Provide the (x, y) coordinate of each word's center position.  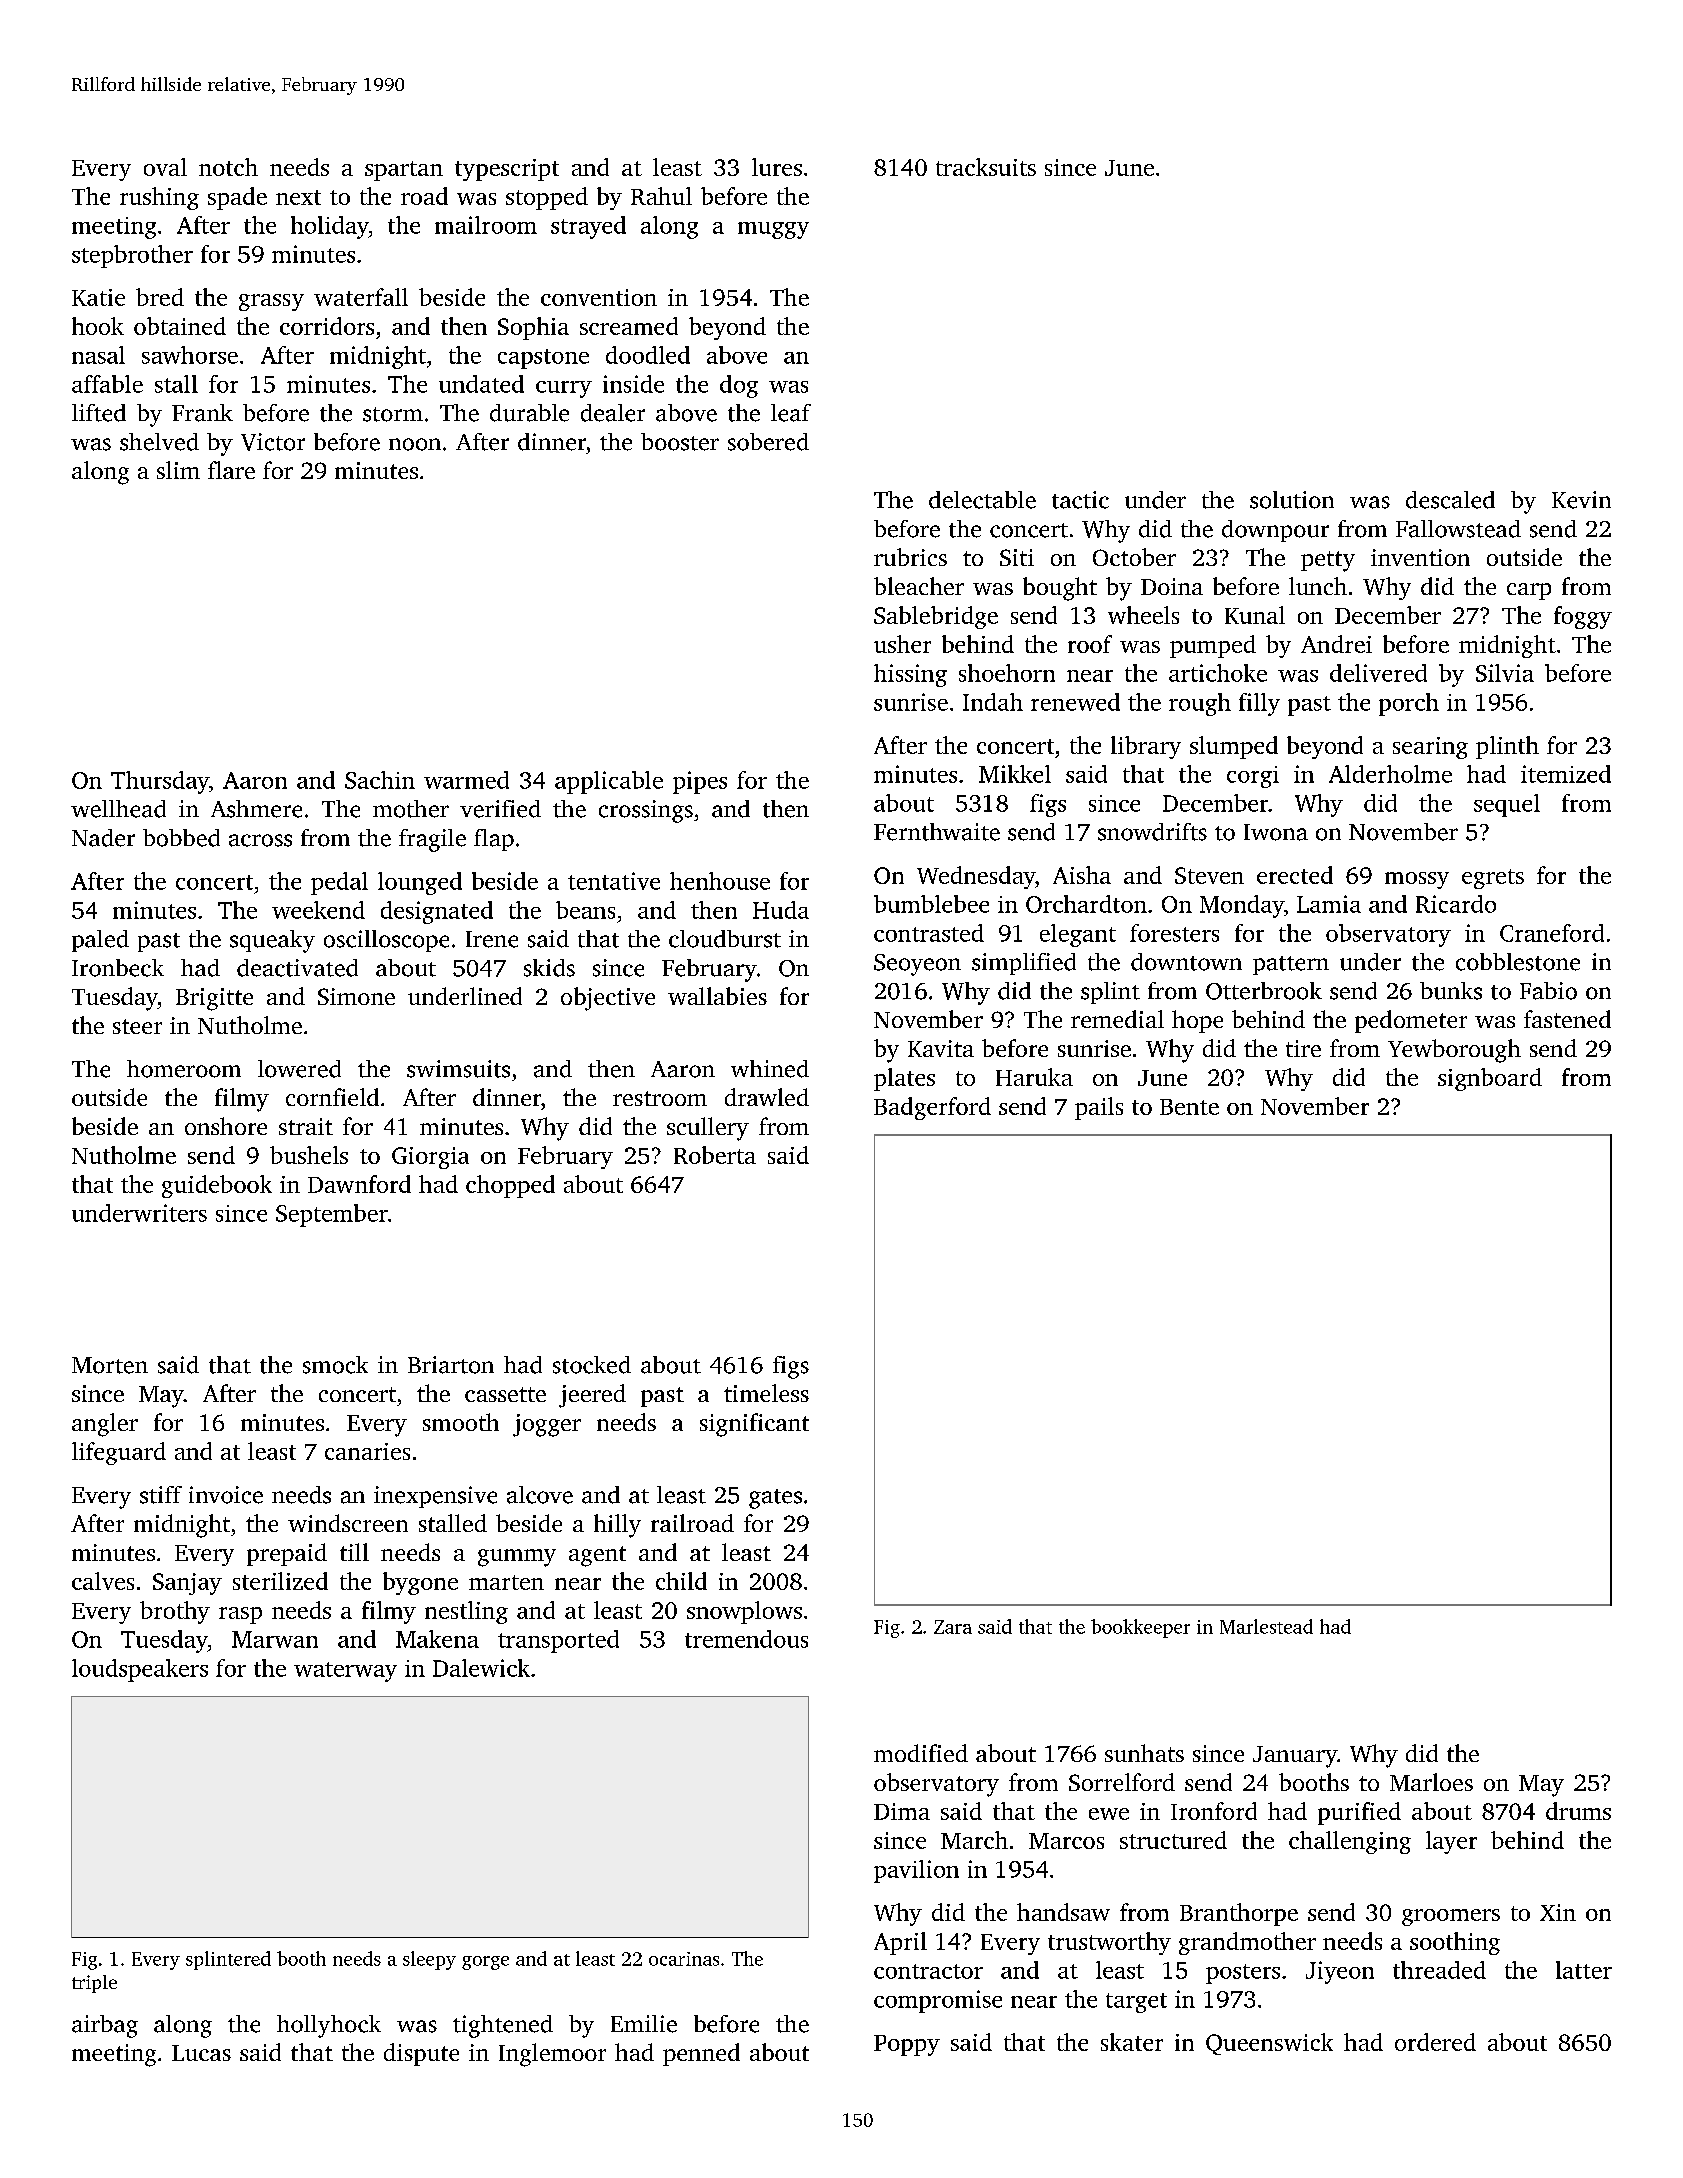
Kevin (1581, 500)
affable (107, 384)
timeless (766, 1393)
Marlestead (1266, 1626)
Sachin (380, 780)
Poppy (907, 2045)
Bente (1189, 1107)
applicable (609, 782)
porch (1409, 704)
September (332, 1215)
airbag (105, 2026)
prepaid (287, 1554)
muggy (773, 230)
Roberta (715, 1155)
